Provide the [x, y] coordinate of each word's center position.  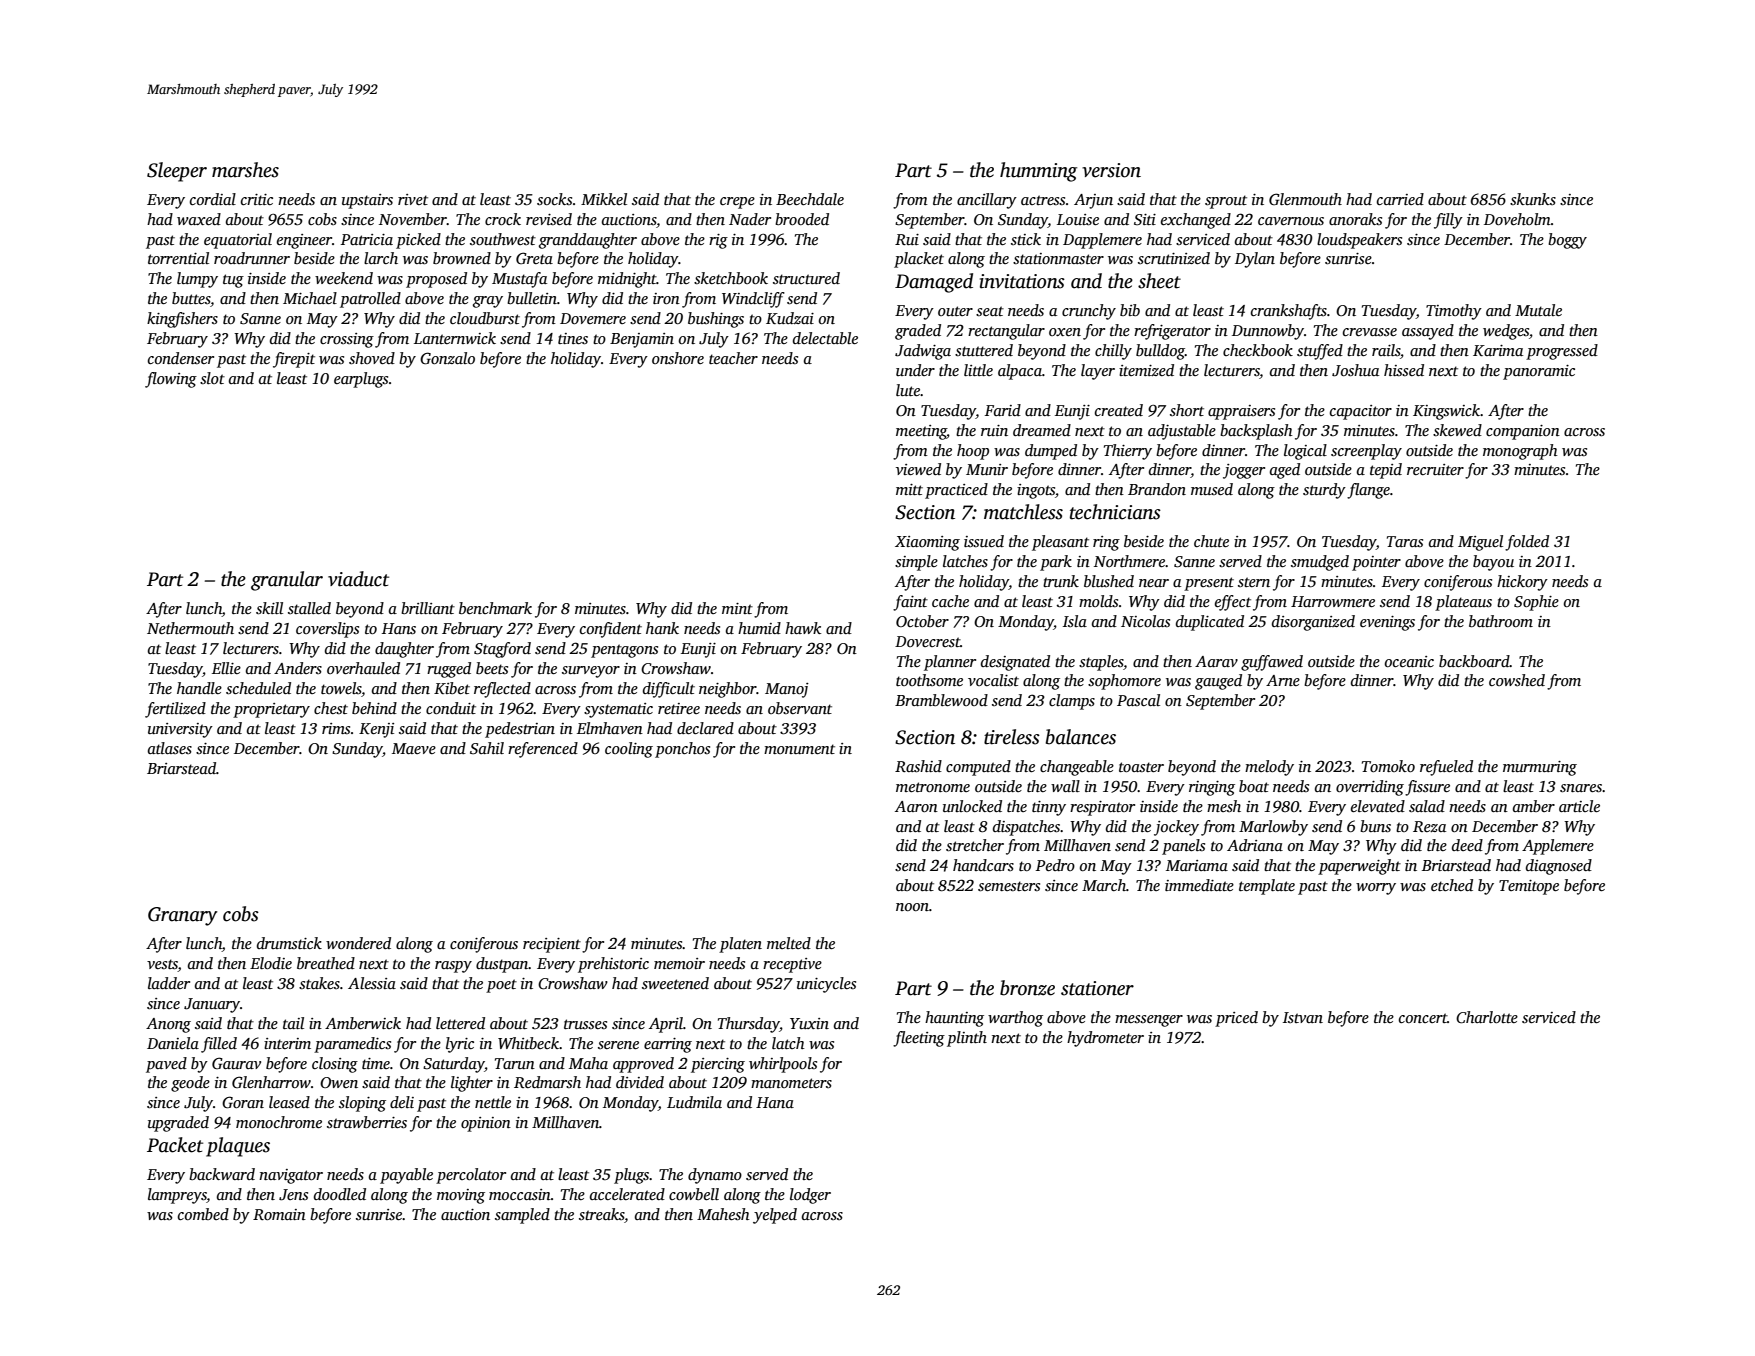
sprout [1226, 202]
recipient [552, 945]
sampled [522, 1216]
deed [1467, 845]
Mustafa [519, 280]
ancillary [987, 201]
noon [912, 907]
